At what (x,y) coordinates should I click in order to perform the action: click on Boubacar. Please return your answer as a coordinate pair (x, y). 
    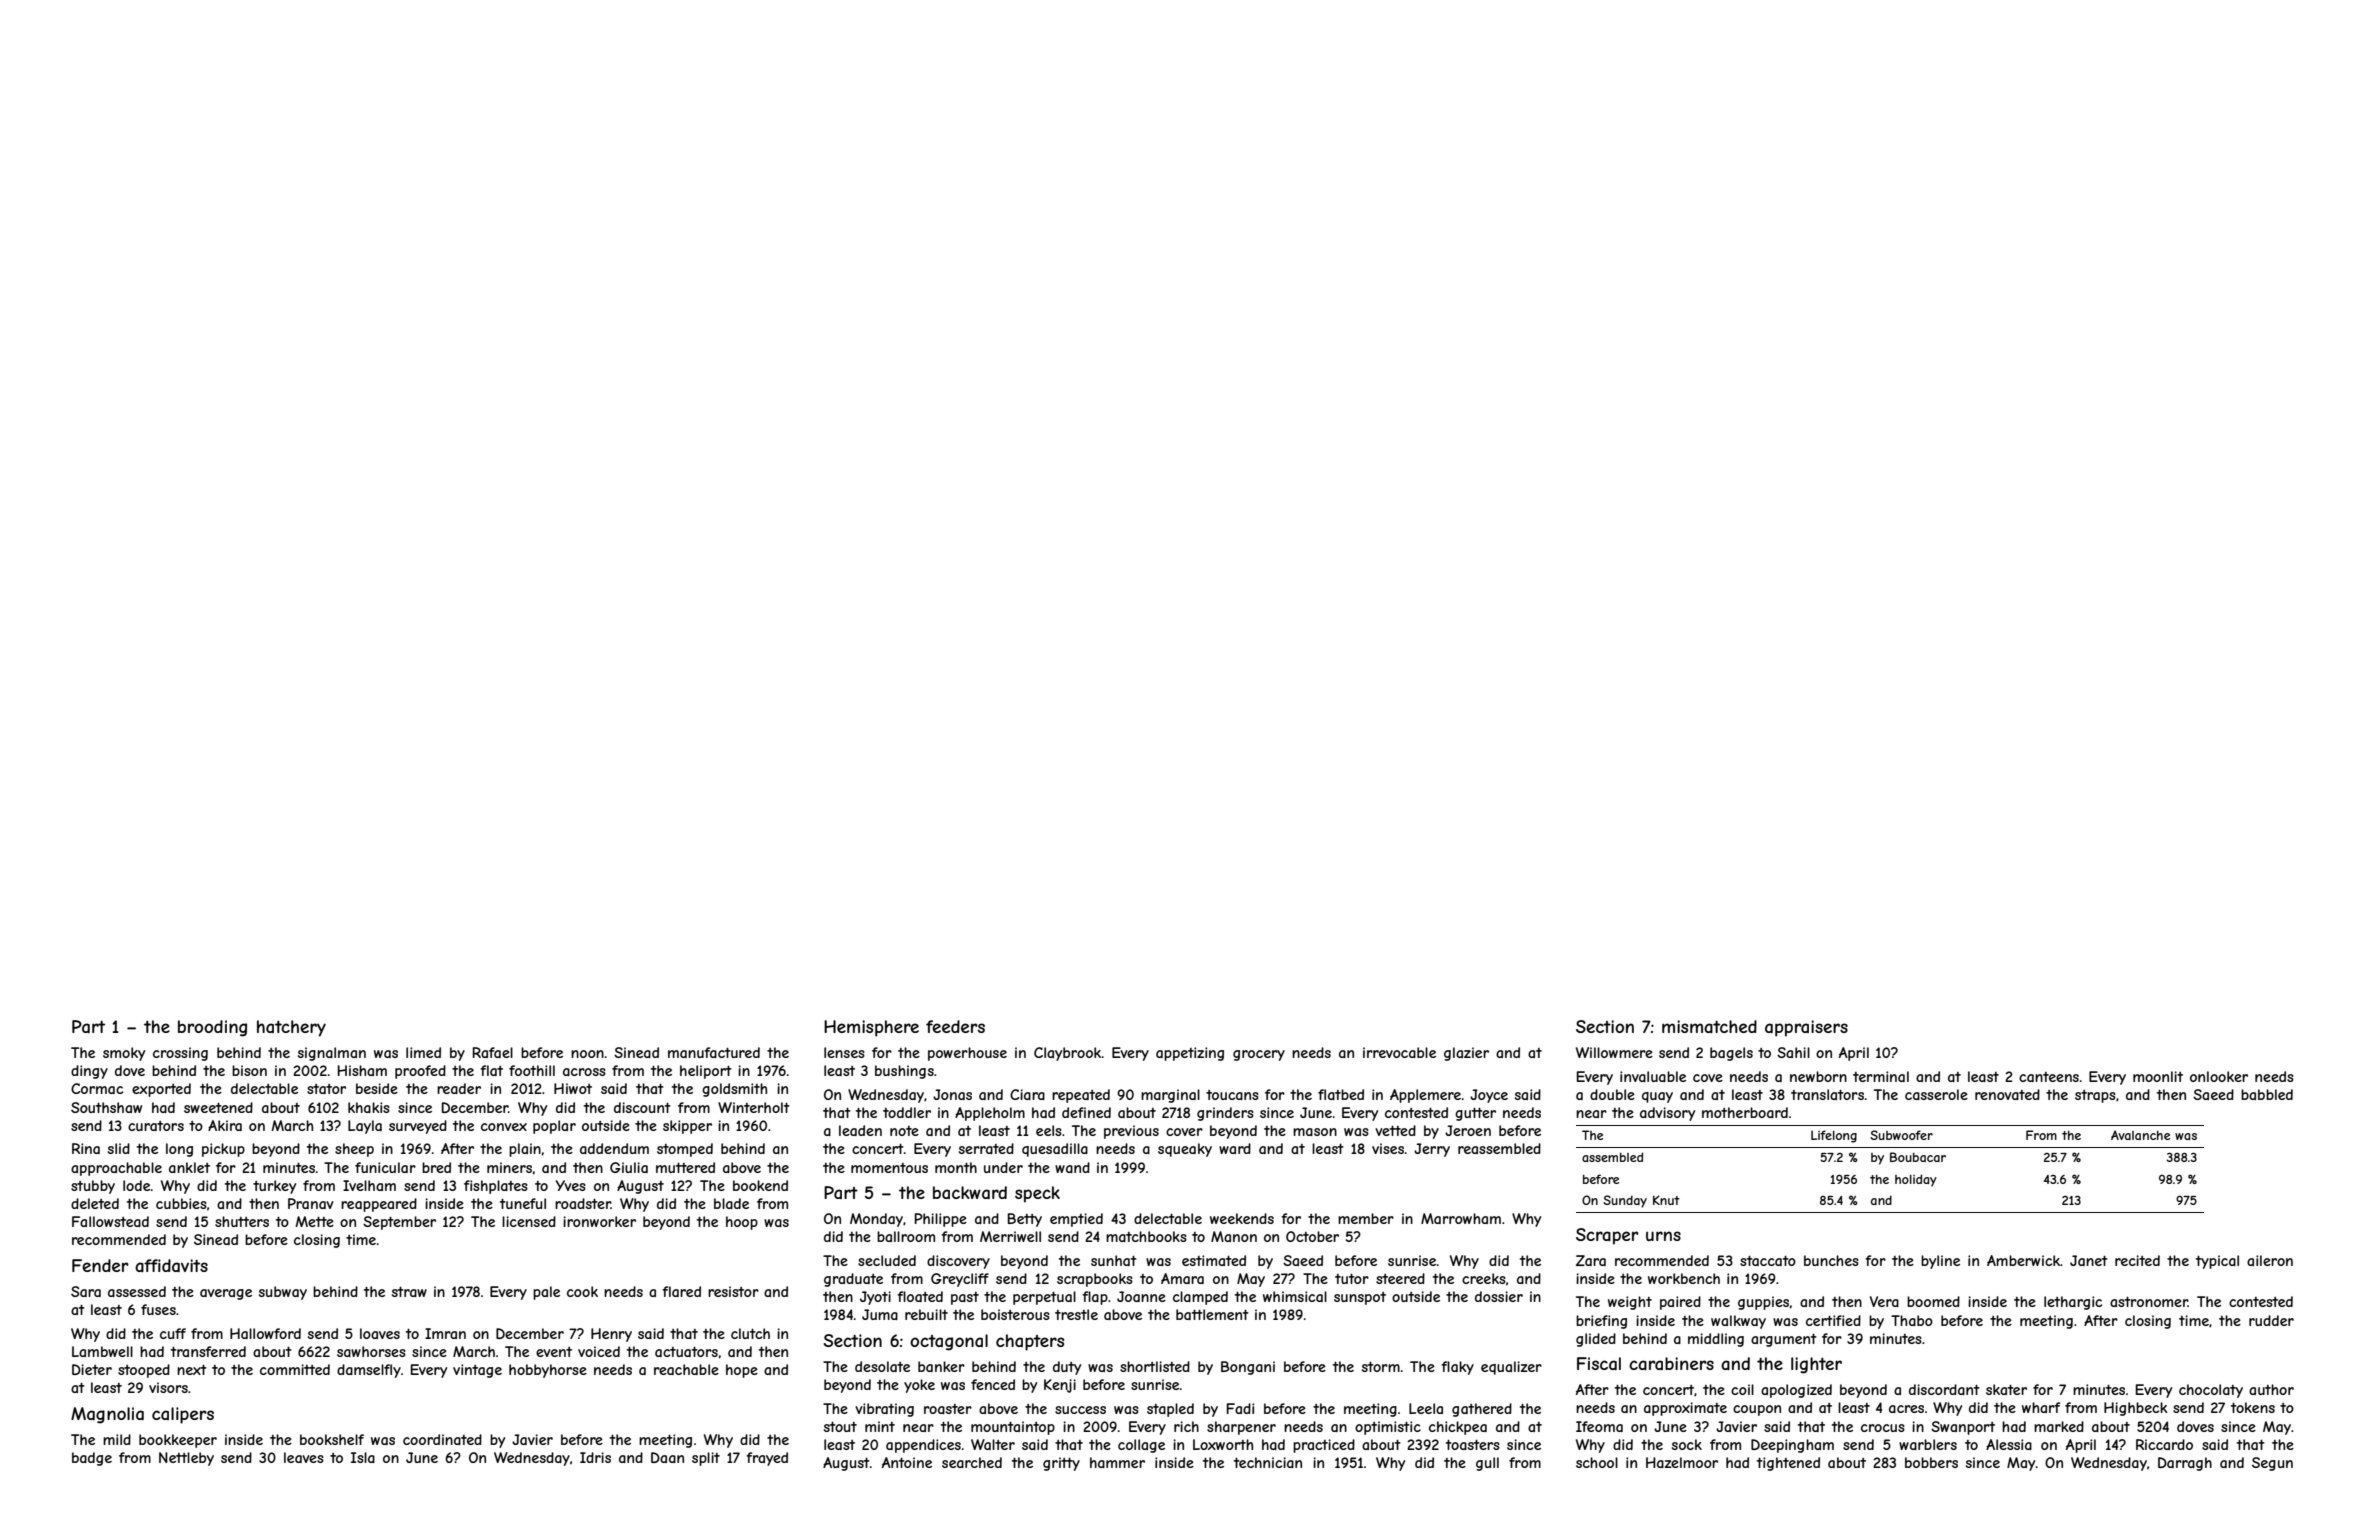
    Looking at the image, I should click on (1918, 1157).
